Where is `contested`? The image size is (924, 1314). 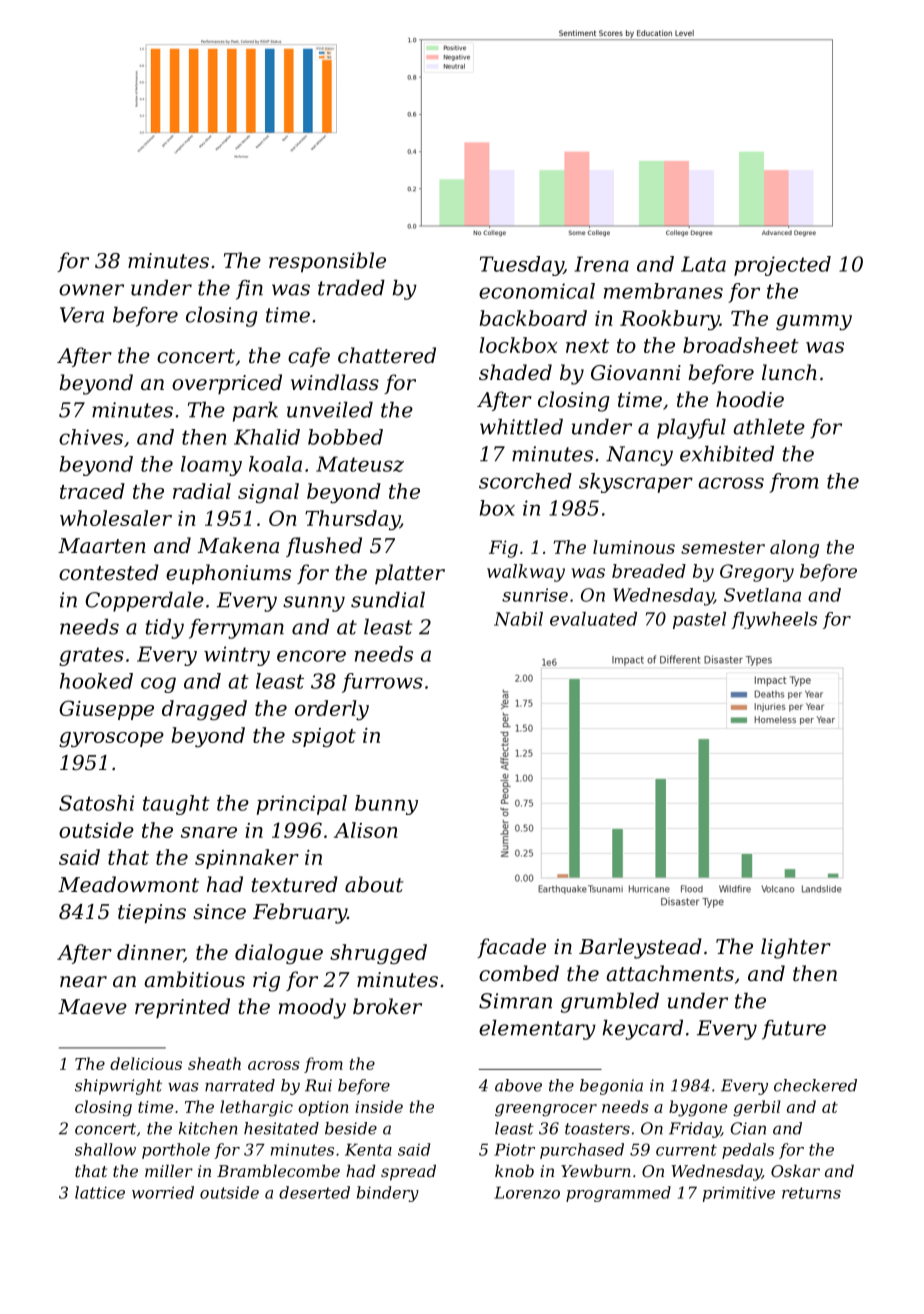
contested is located at coordinates (109, 572).
